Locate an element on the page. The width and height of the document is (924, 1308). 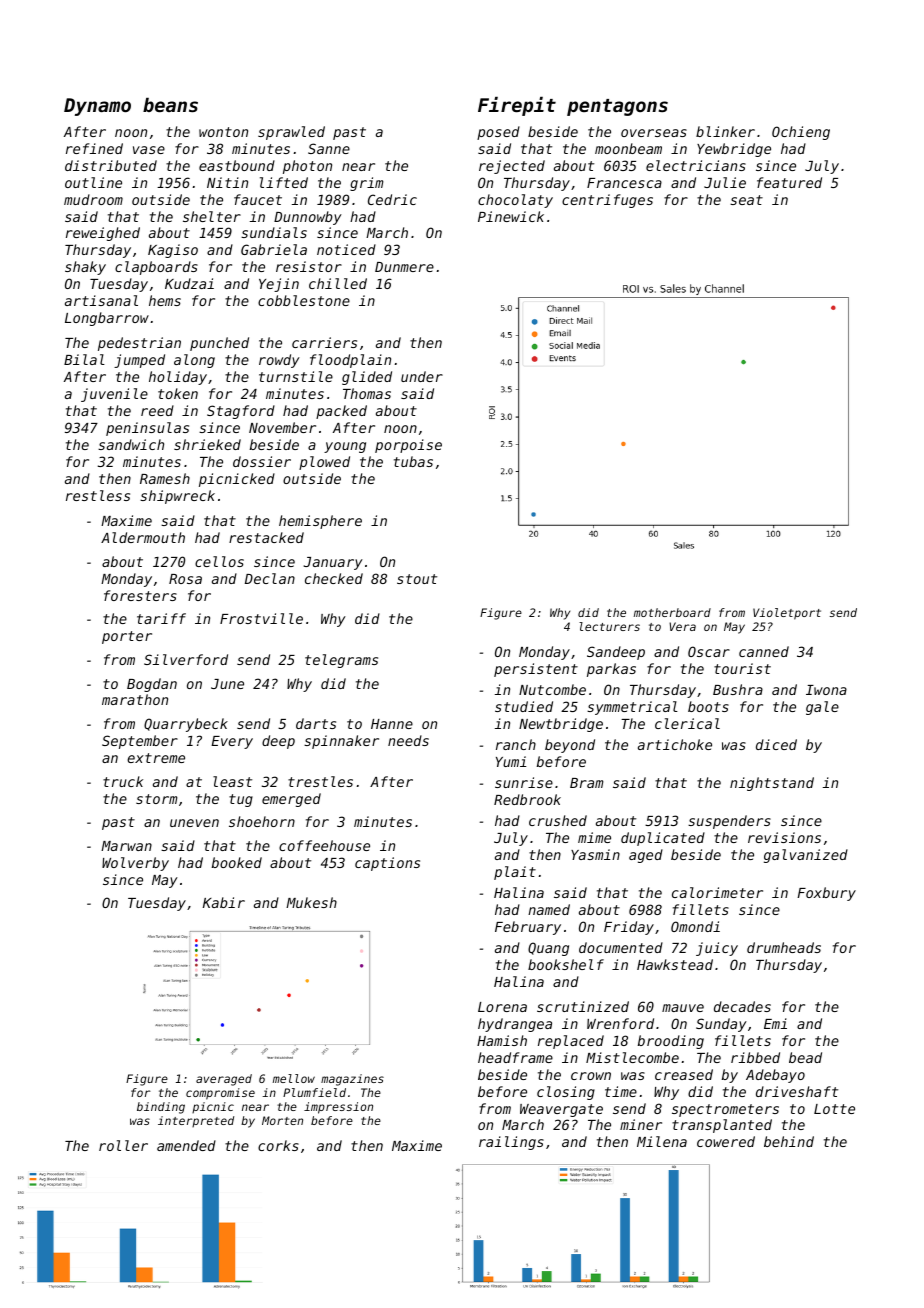
pentagons is located at coordinates (617, 107).
